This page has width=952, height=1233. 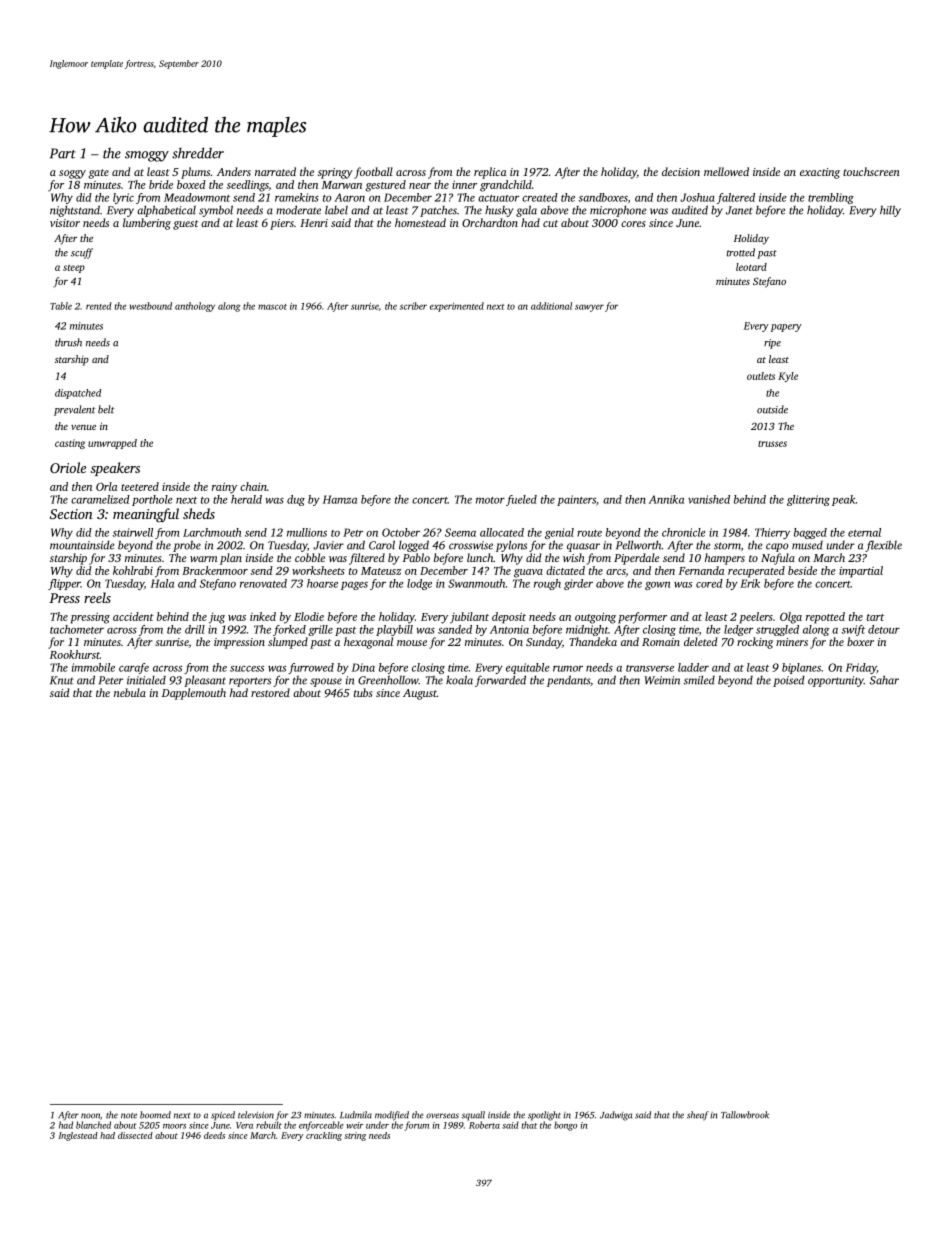 I want to click on nightstand, so click(x=75, y=211).
